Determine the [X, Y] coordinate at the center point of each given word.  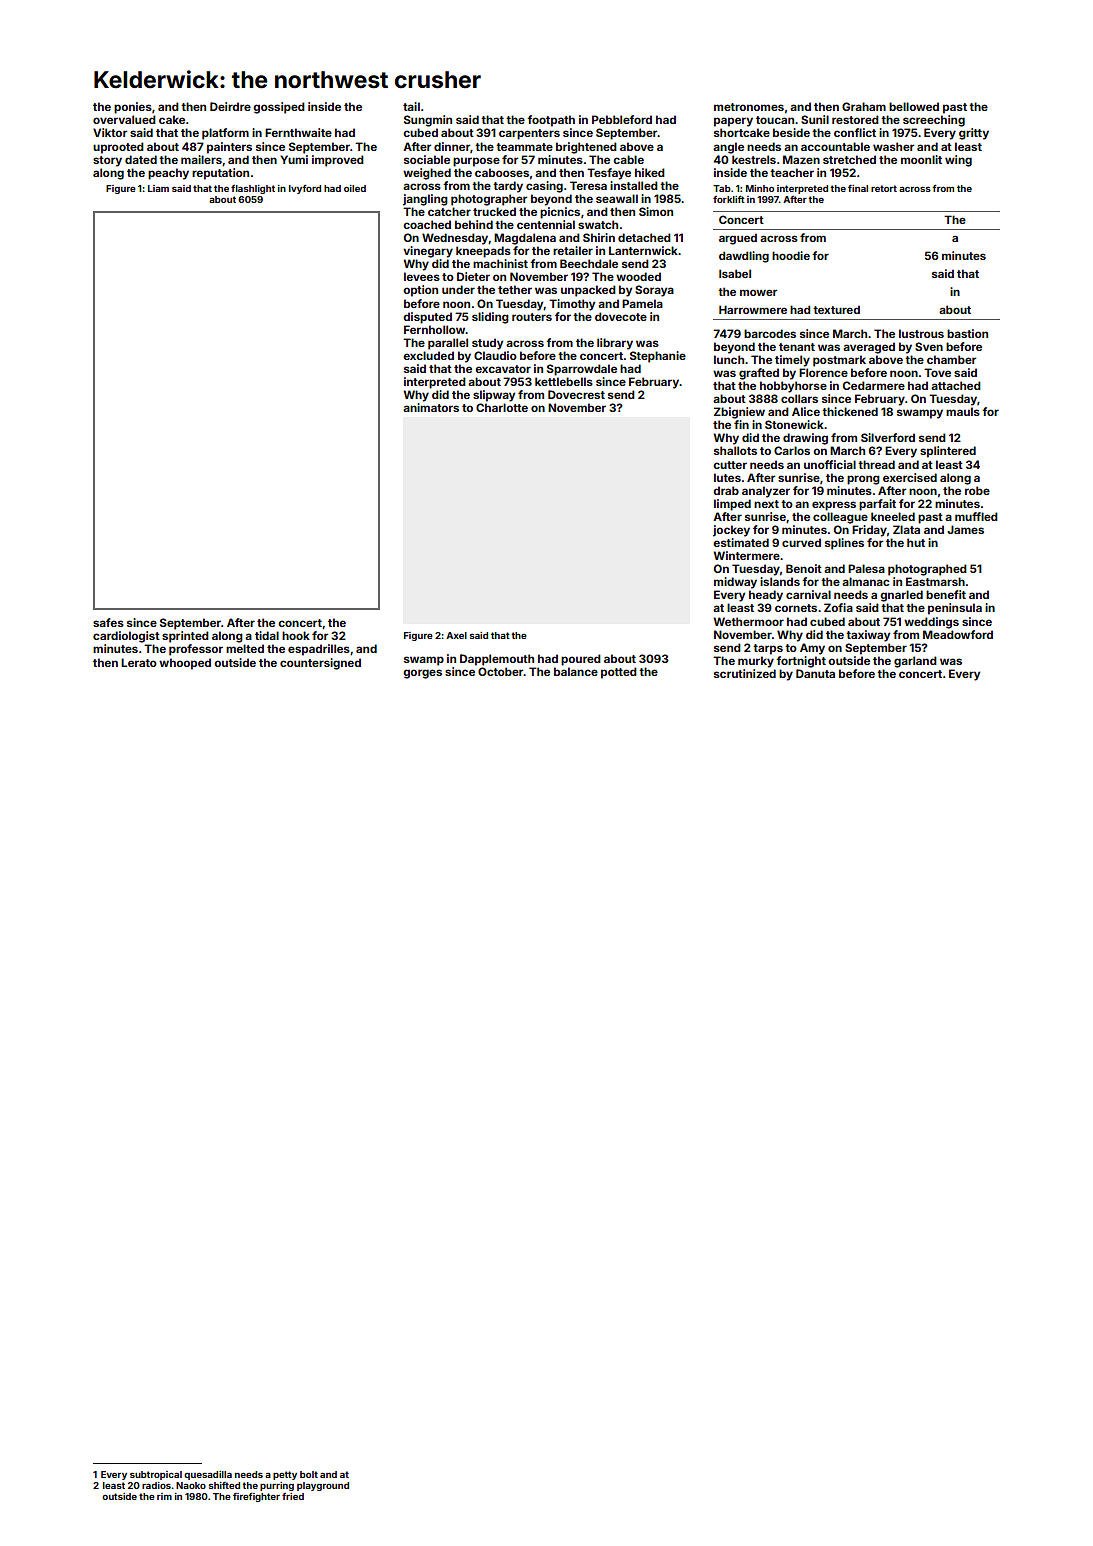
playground [323, 1486]
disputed [427, 318]
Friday [869, 531]
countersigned [320, 664]
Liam [158, 188]
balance [576, 671]
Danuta [815, 673]
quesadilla [208, 1475]
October [501, 671]
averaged [869, 348]
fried [293, 1496]
